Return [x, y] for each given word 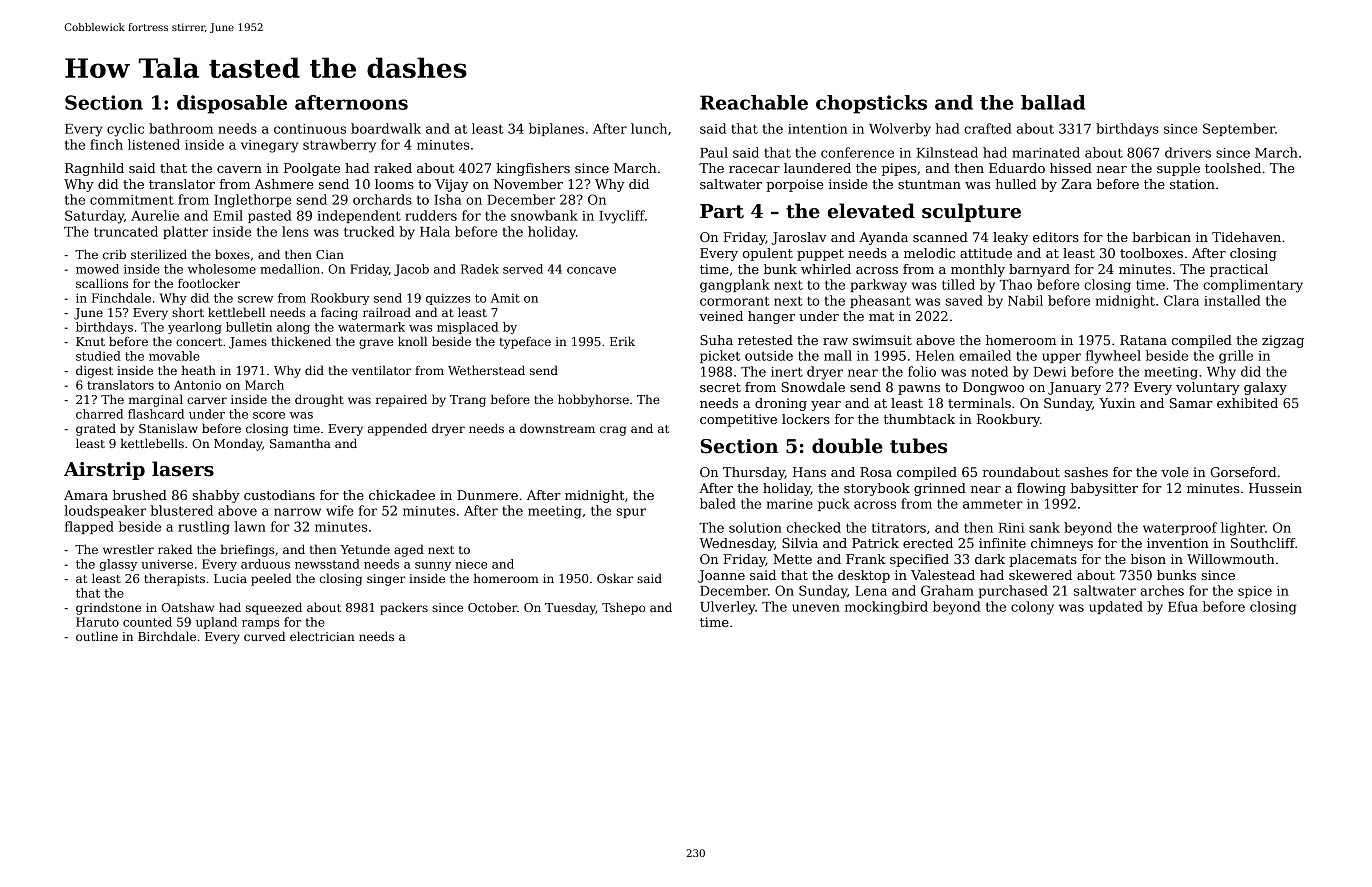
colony [1032, 608]
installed [1232, 300]
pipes [899, 169]
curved [264, 636]
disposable [232, 104]
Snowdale [813, 387]
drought [319, 400]
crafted [988, 128]
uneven [816, 608]
